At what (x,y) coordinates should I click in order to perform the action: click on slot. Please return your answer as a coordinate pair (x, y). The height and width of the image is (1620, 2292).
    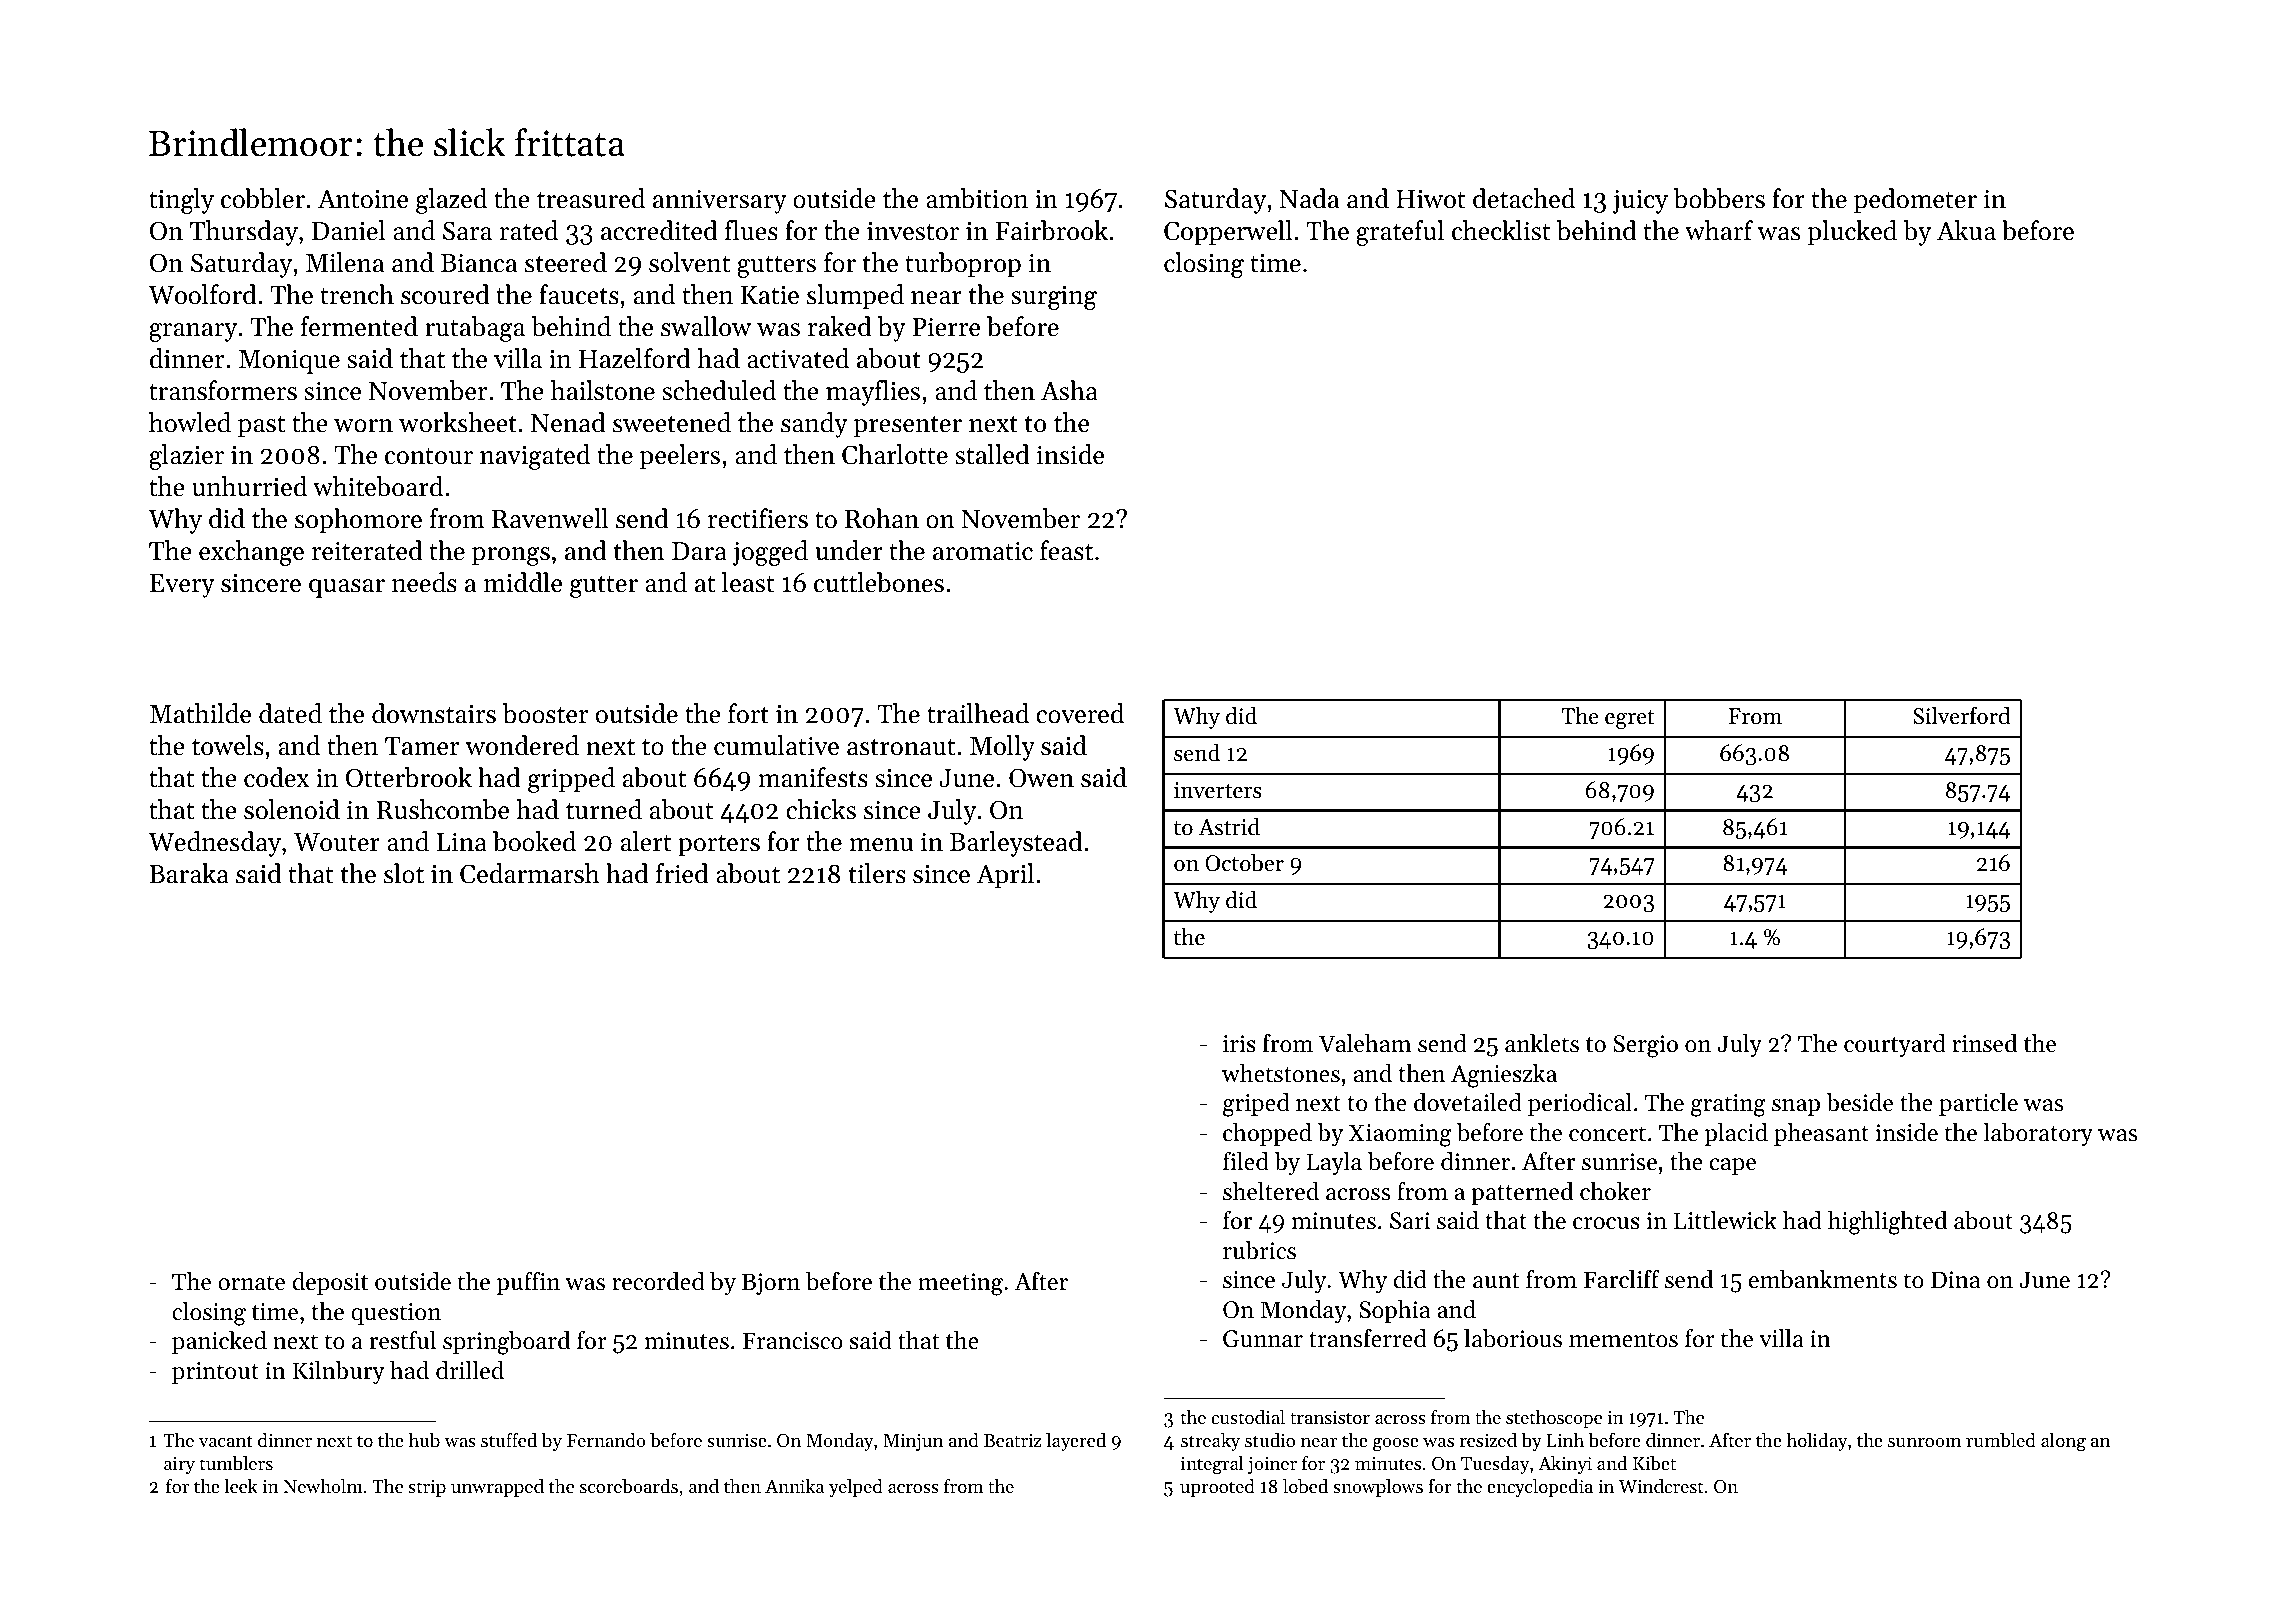
    Looking at the image, I should click on (404, 873).
